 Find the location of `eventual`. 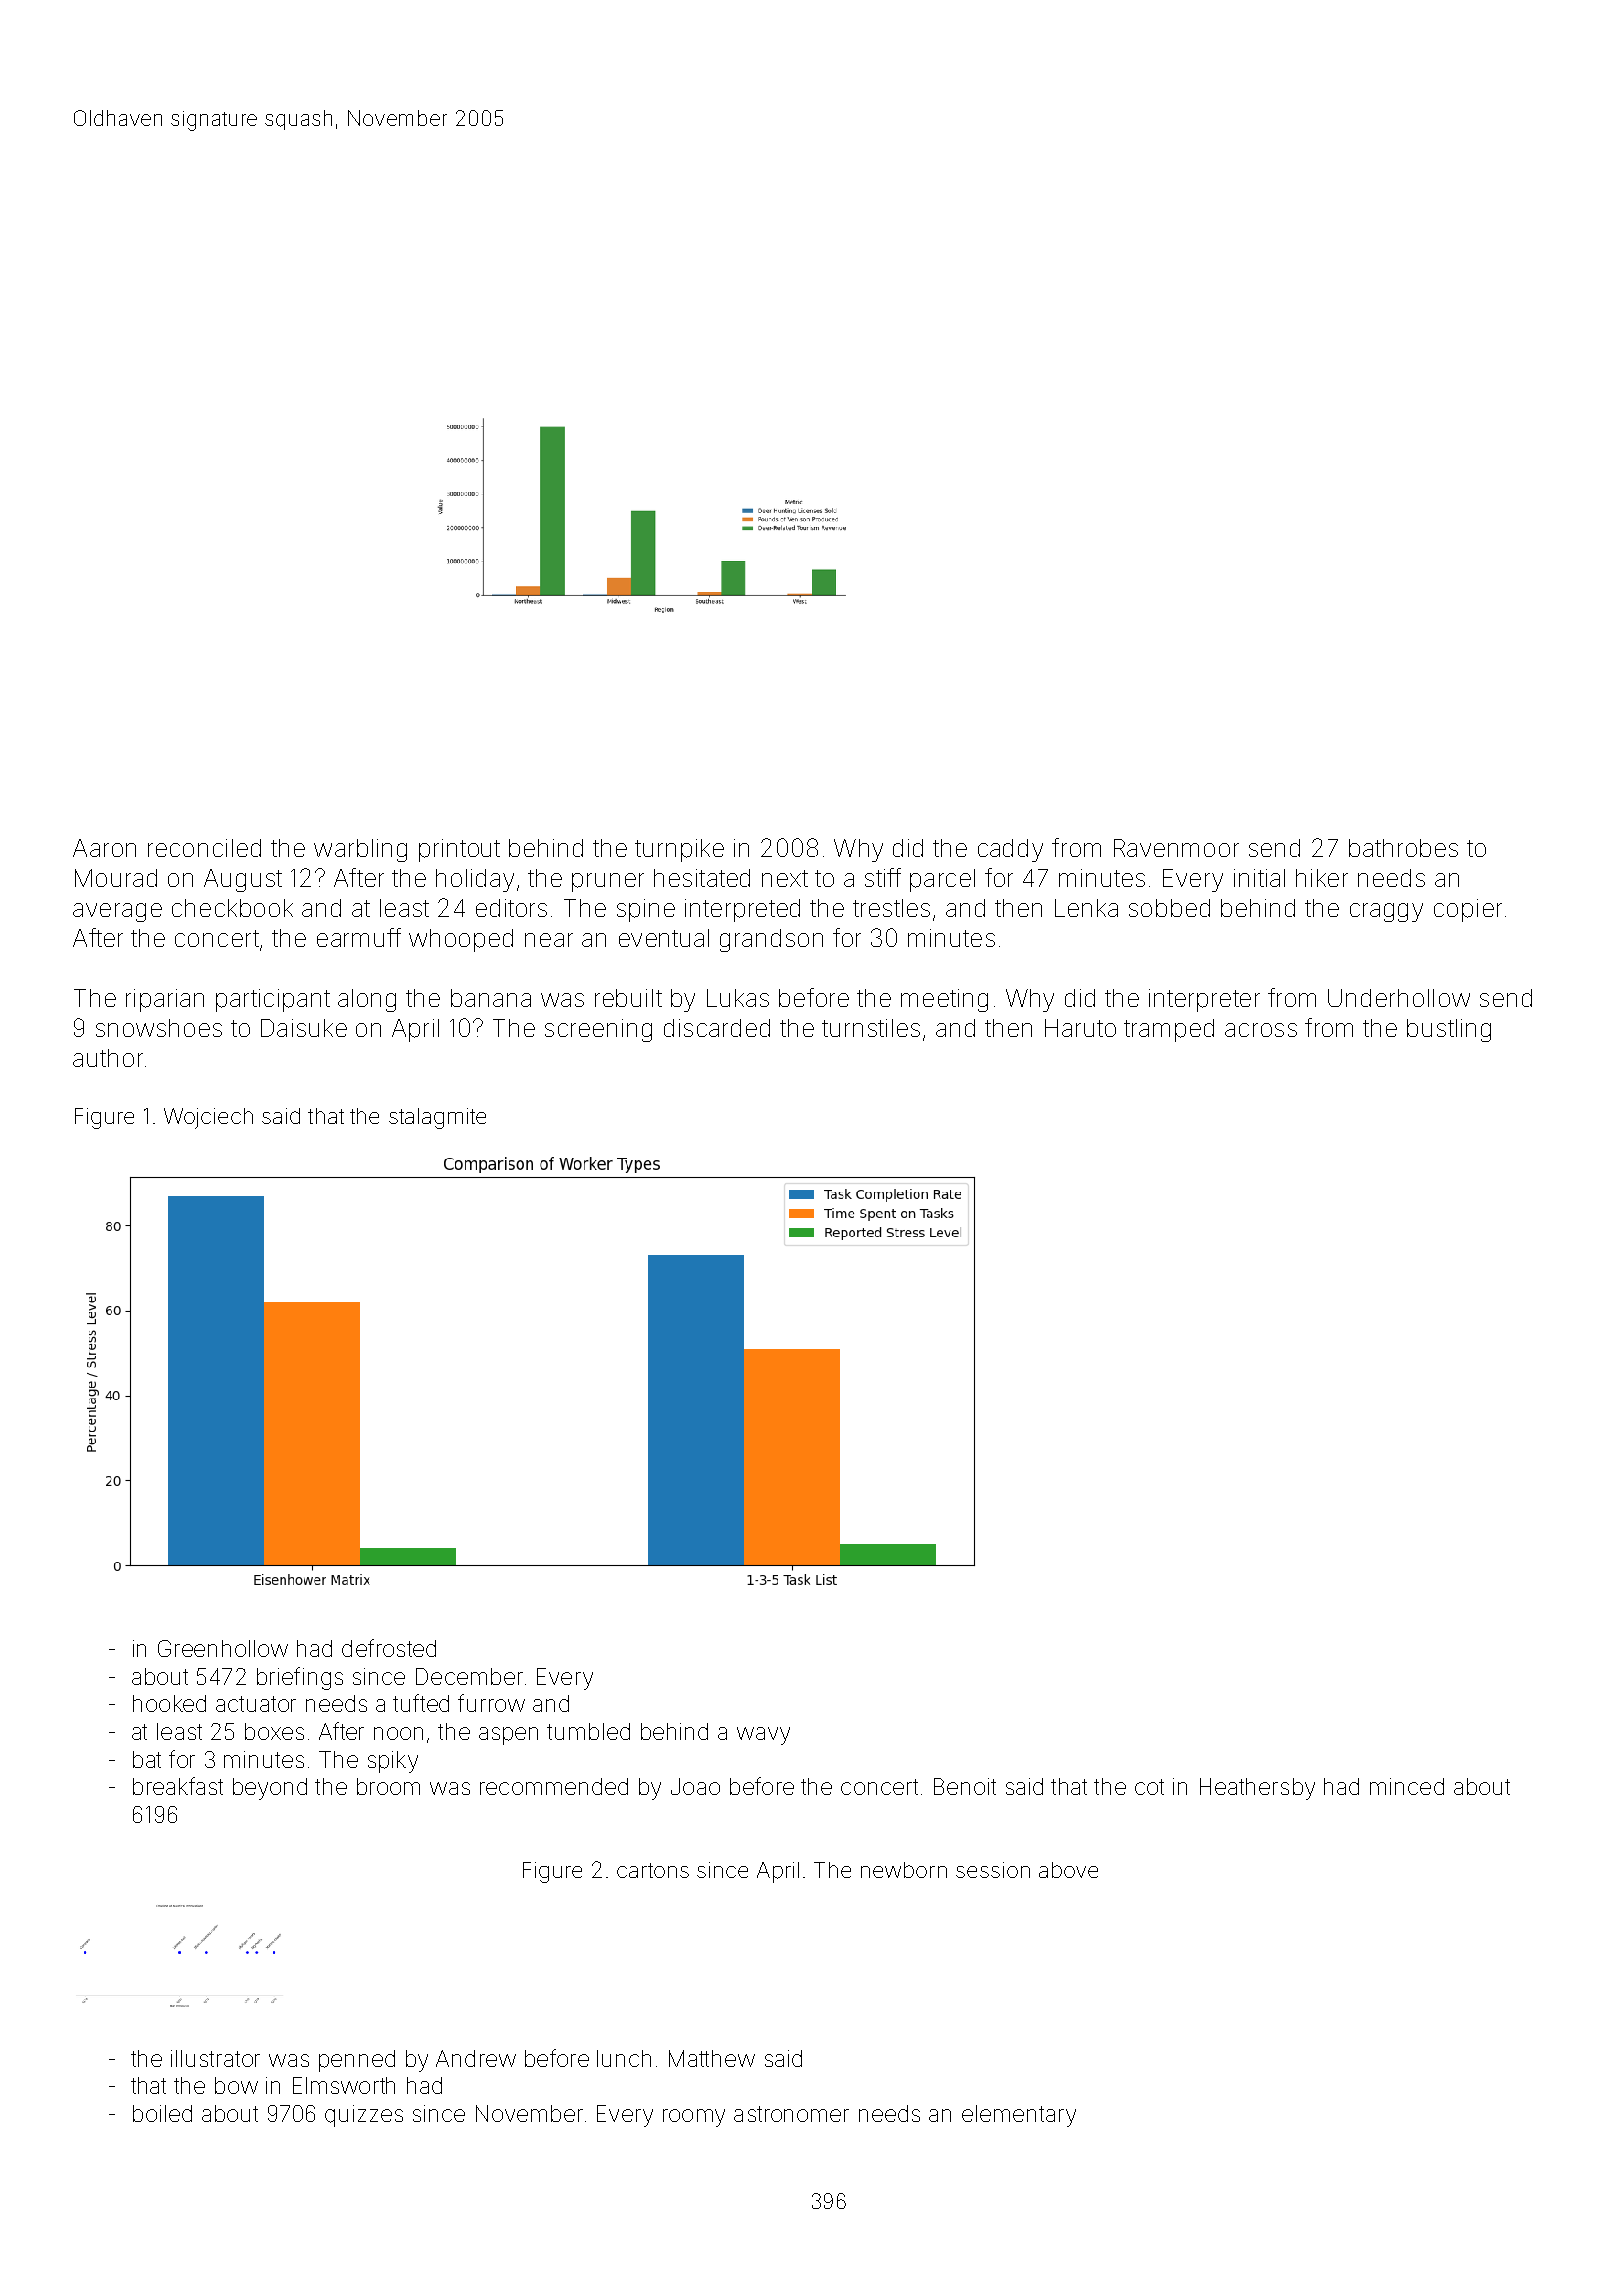

eventual is located at coordinates (664, 938).
